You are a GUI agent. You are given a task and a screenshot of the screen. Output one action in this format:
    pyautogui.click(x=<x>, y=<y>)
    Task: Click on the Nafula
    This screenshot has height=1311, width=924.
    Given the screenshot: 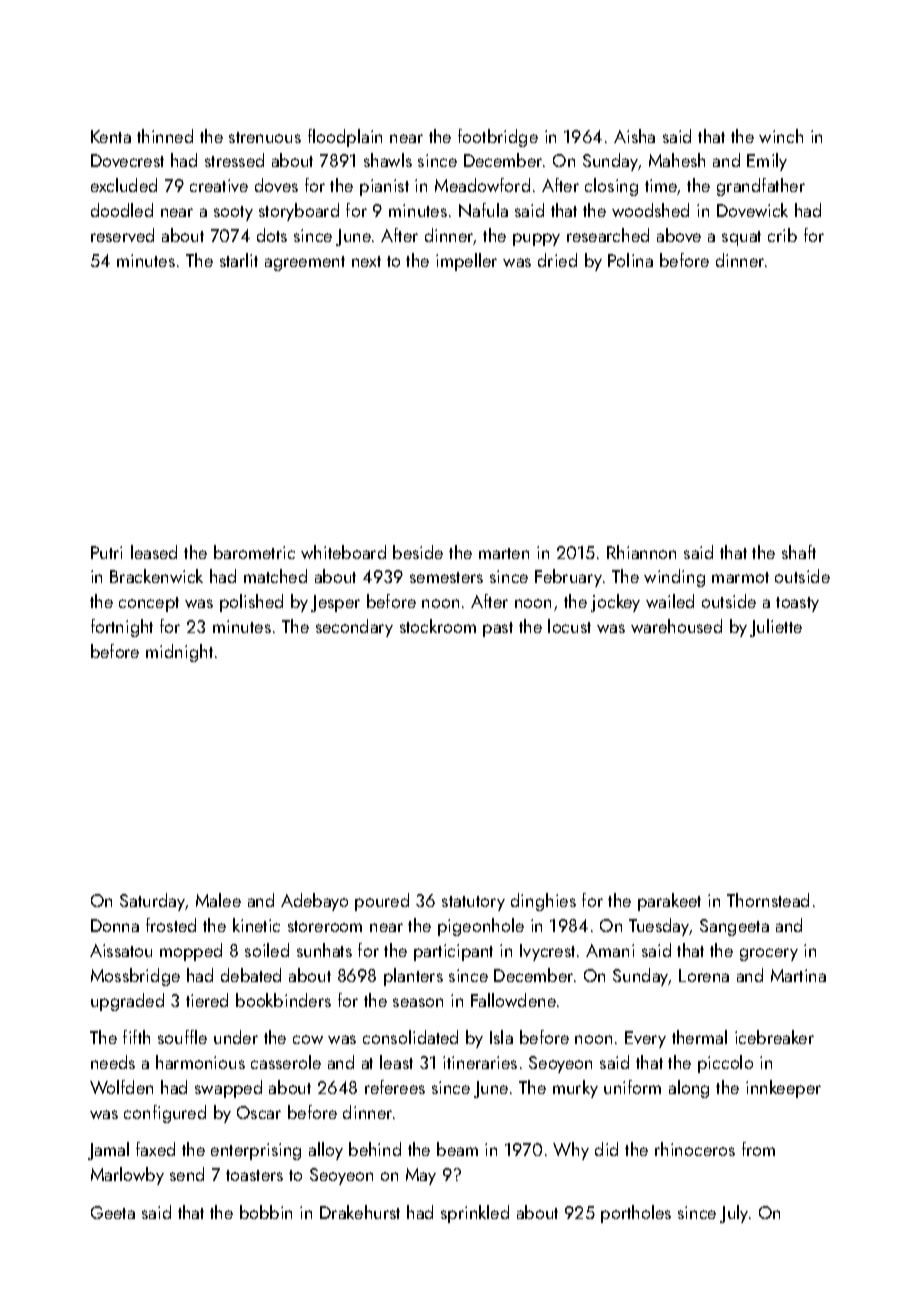 What is the action you would take?
    pyautogui.click(x=483, y=210)
